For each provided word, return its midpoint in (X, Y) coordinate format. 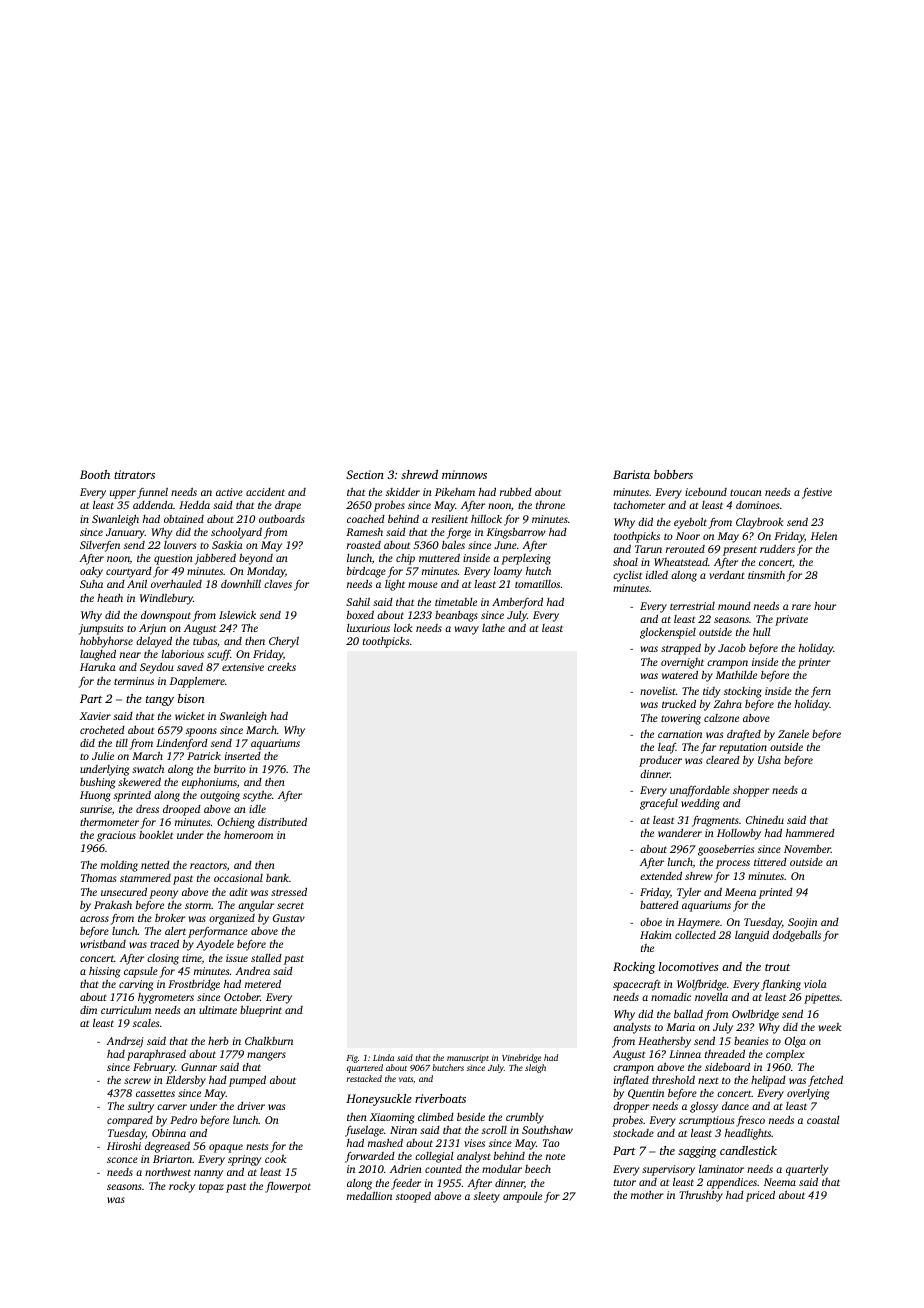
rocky (182, 1187)
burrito (230, 769)
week (830, 1027)
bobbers (673, 474)
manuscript (468, 1059)
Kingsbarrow (516, 533)
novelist (658, 691)
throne (550, 505)
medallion (369, 1196)
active (229, 492)
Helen (824, 536)
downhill (241, 584)
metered (263, 984)
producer (660, 761)
